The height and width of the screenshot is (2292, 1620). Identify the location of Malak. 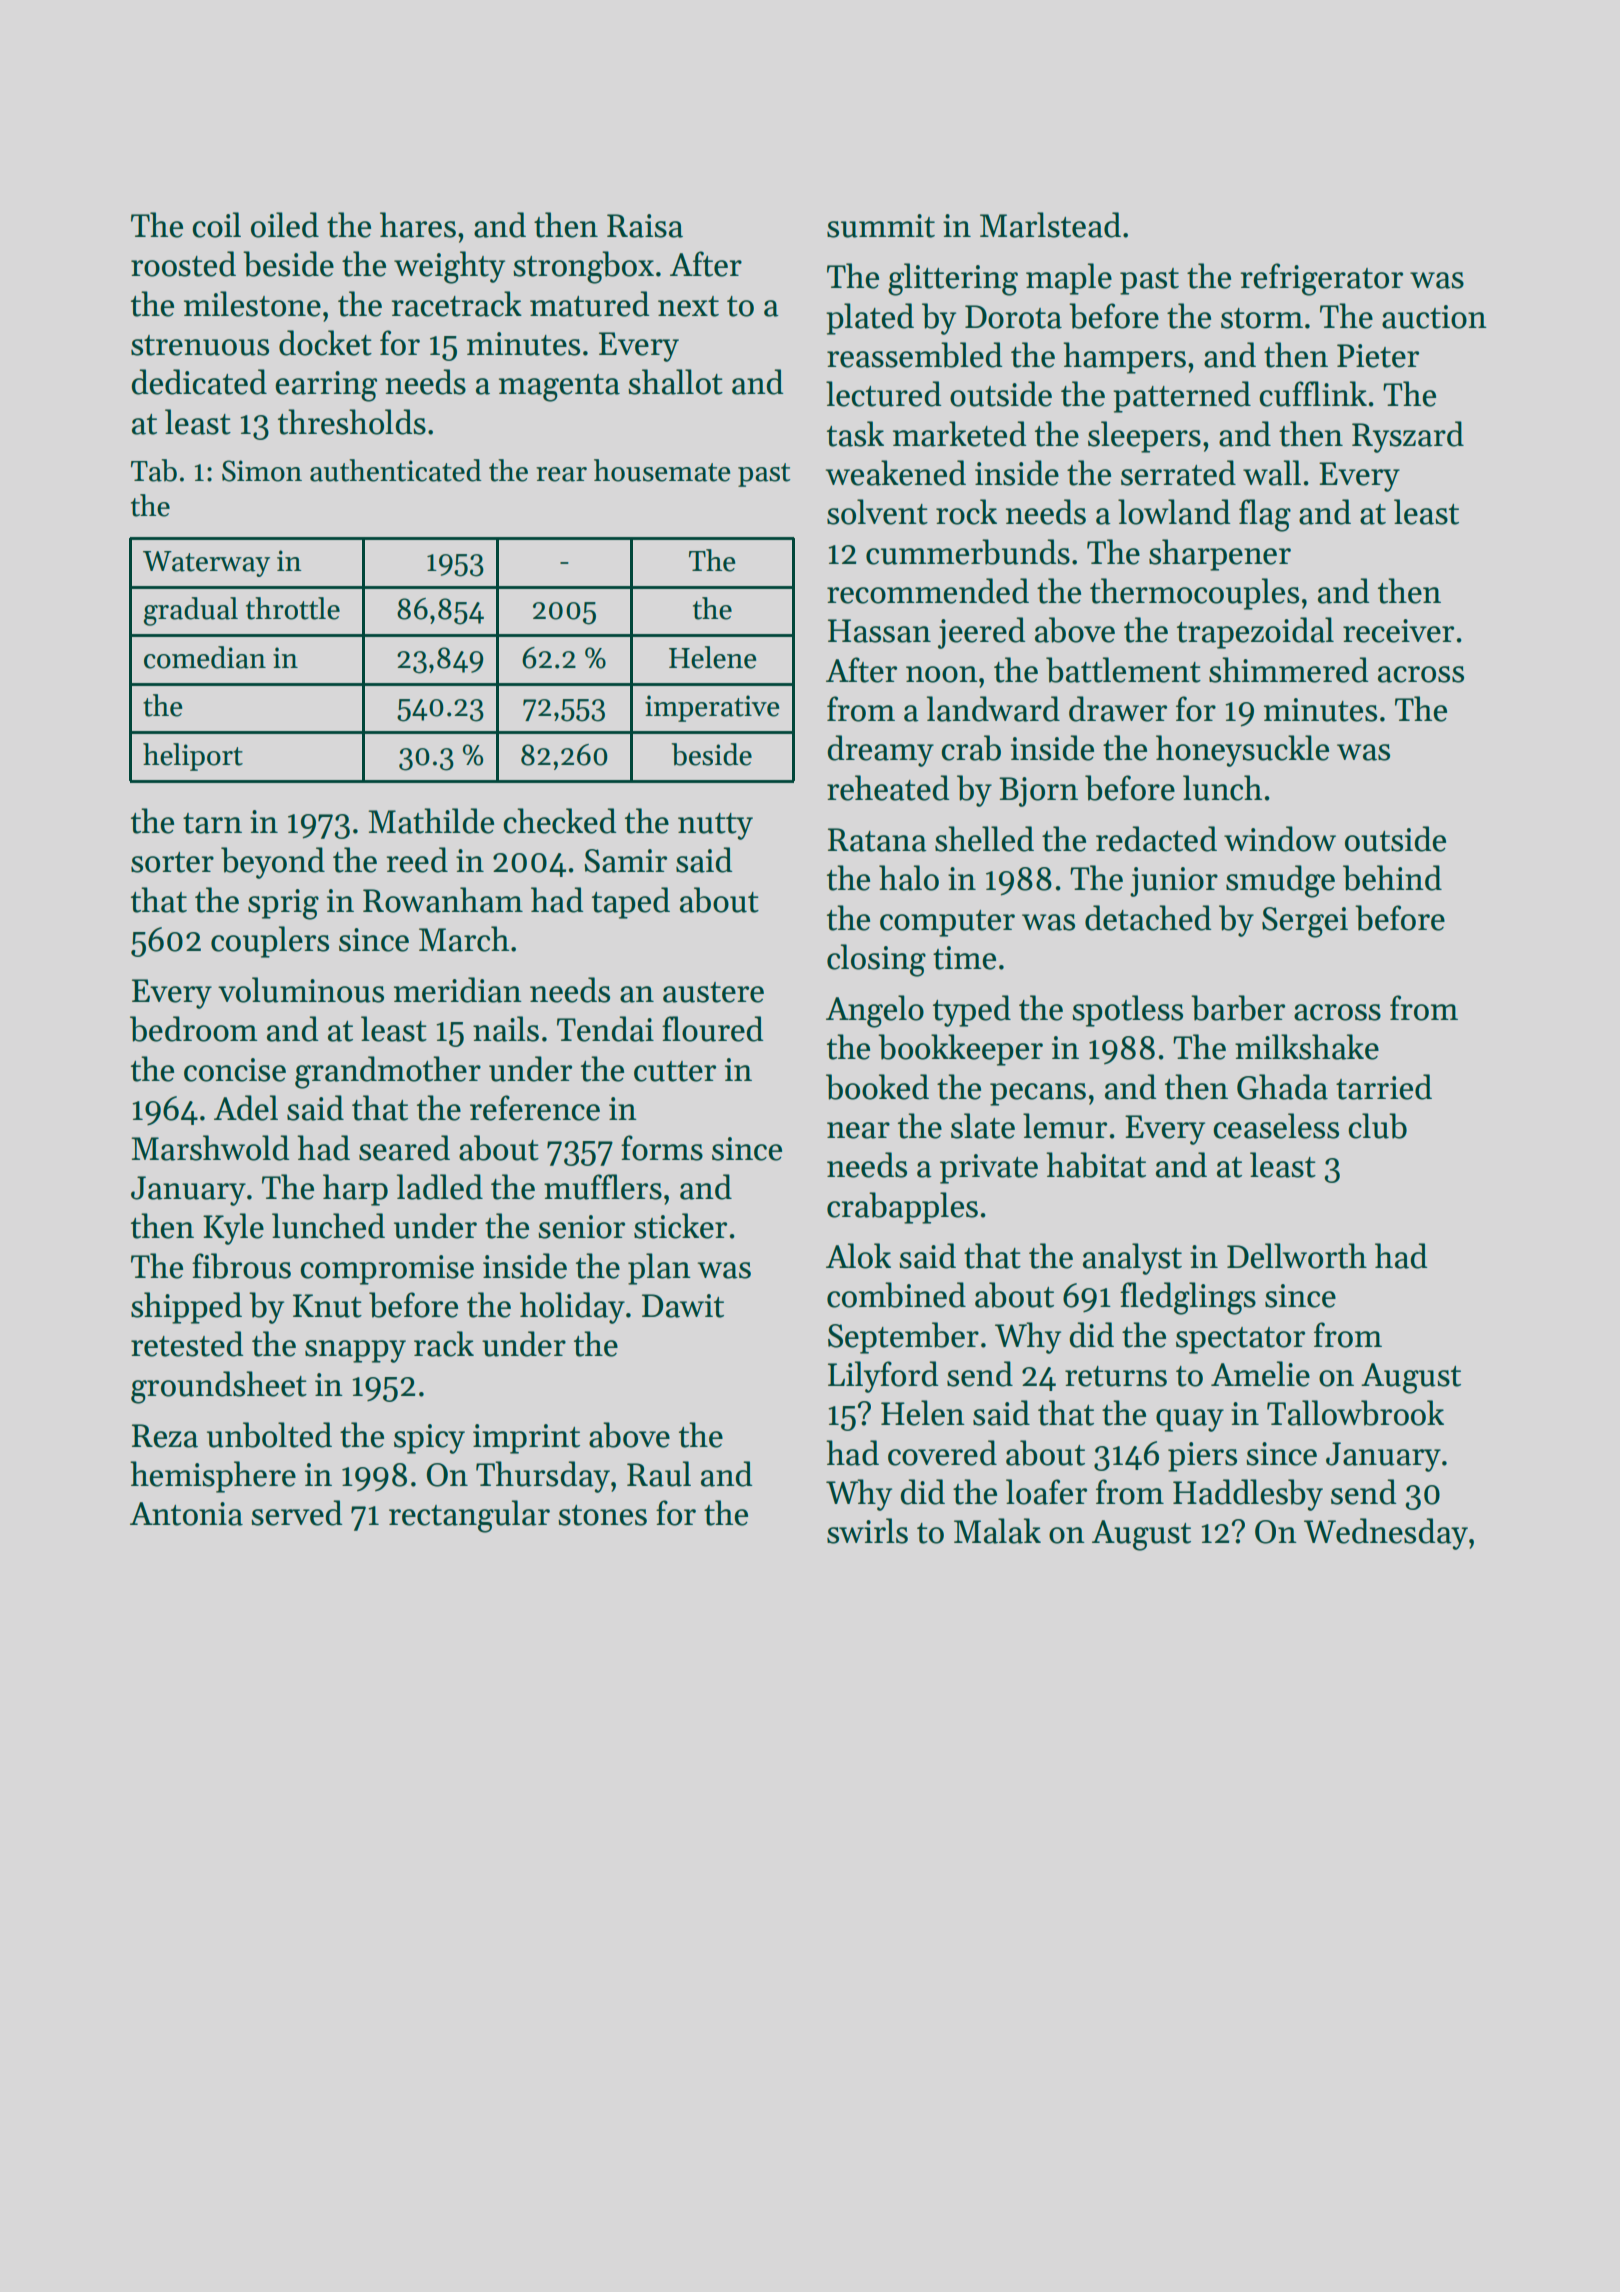
(997, 1531).
